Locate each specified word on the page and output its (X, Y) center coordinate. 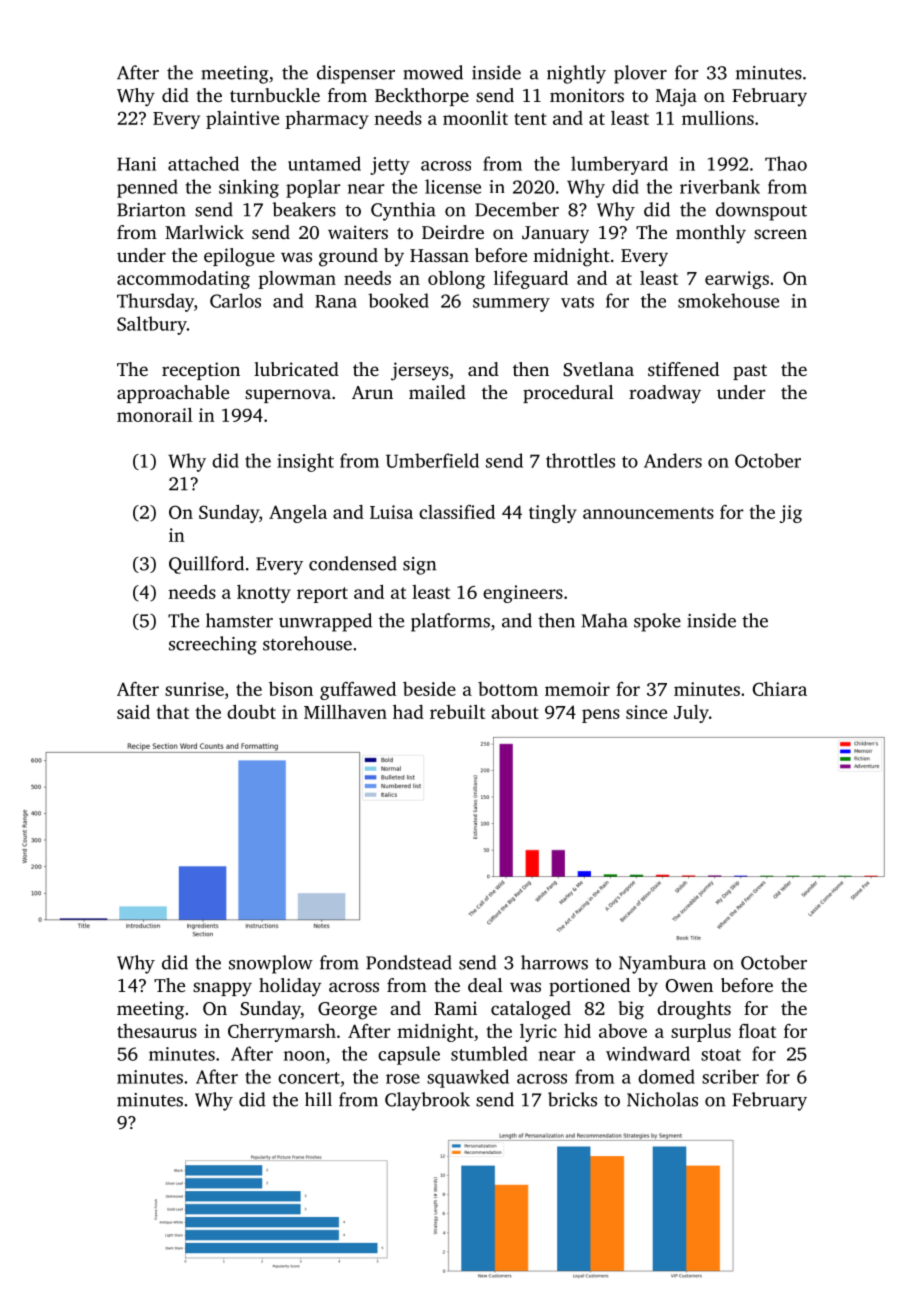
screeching (213, 645)
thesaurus (157, 1031)
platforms (450, 622)
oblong (456, 280)
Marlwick (204, 232)
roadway (665, 394)
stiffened (683, 369)
